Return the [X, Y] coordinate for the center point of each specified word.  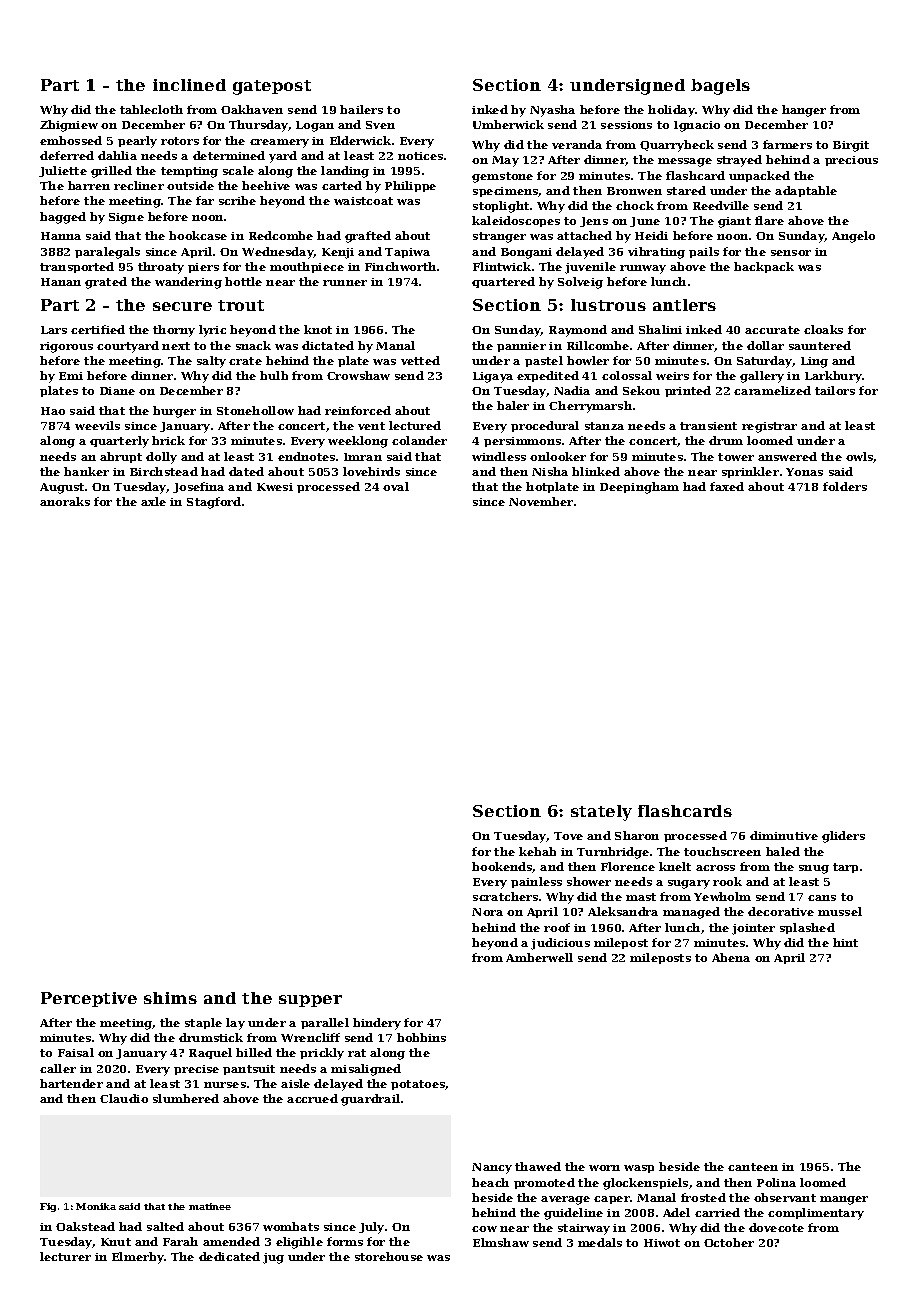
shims [170, 998]
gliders [843, 837]
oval [396, 486]
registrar [769, 427]
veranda [577, 144]
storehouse [389, 1256]
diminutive [784, 835]
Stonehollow [255, 410]
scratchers [505, 896]
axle [153, 501]
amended [231, 1241]
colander [419, 440]
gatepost [272, 87]
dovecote [776, 1227]
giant [734, 222]
